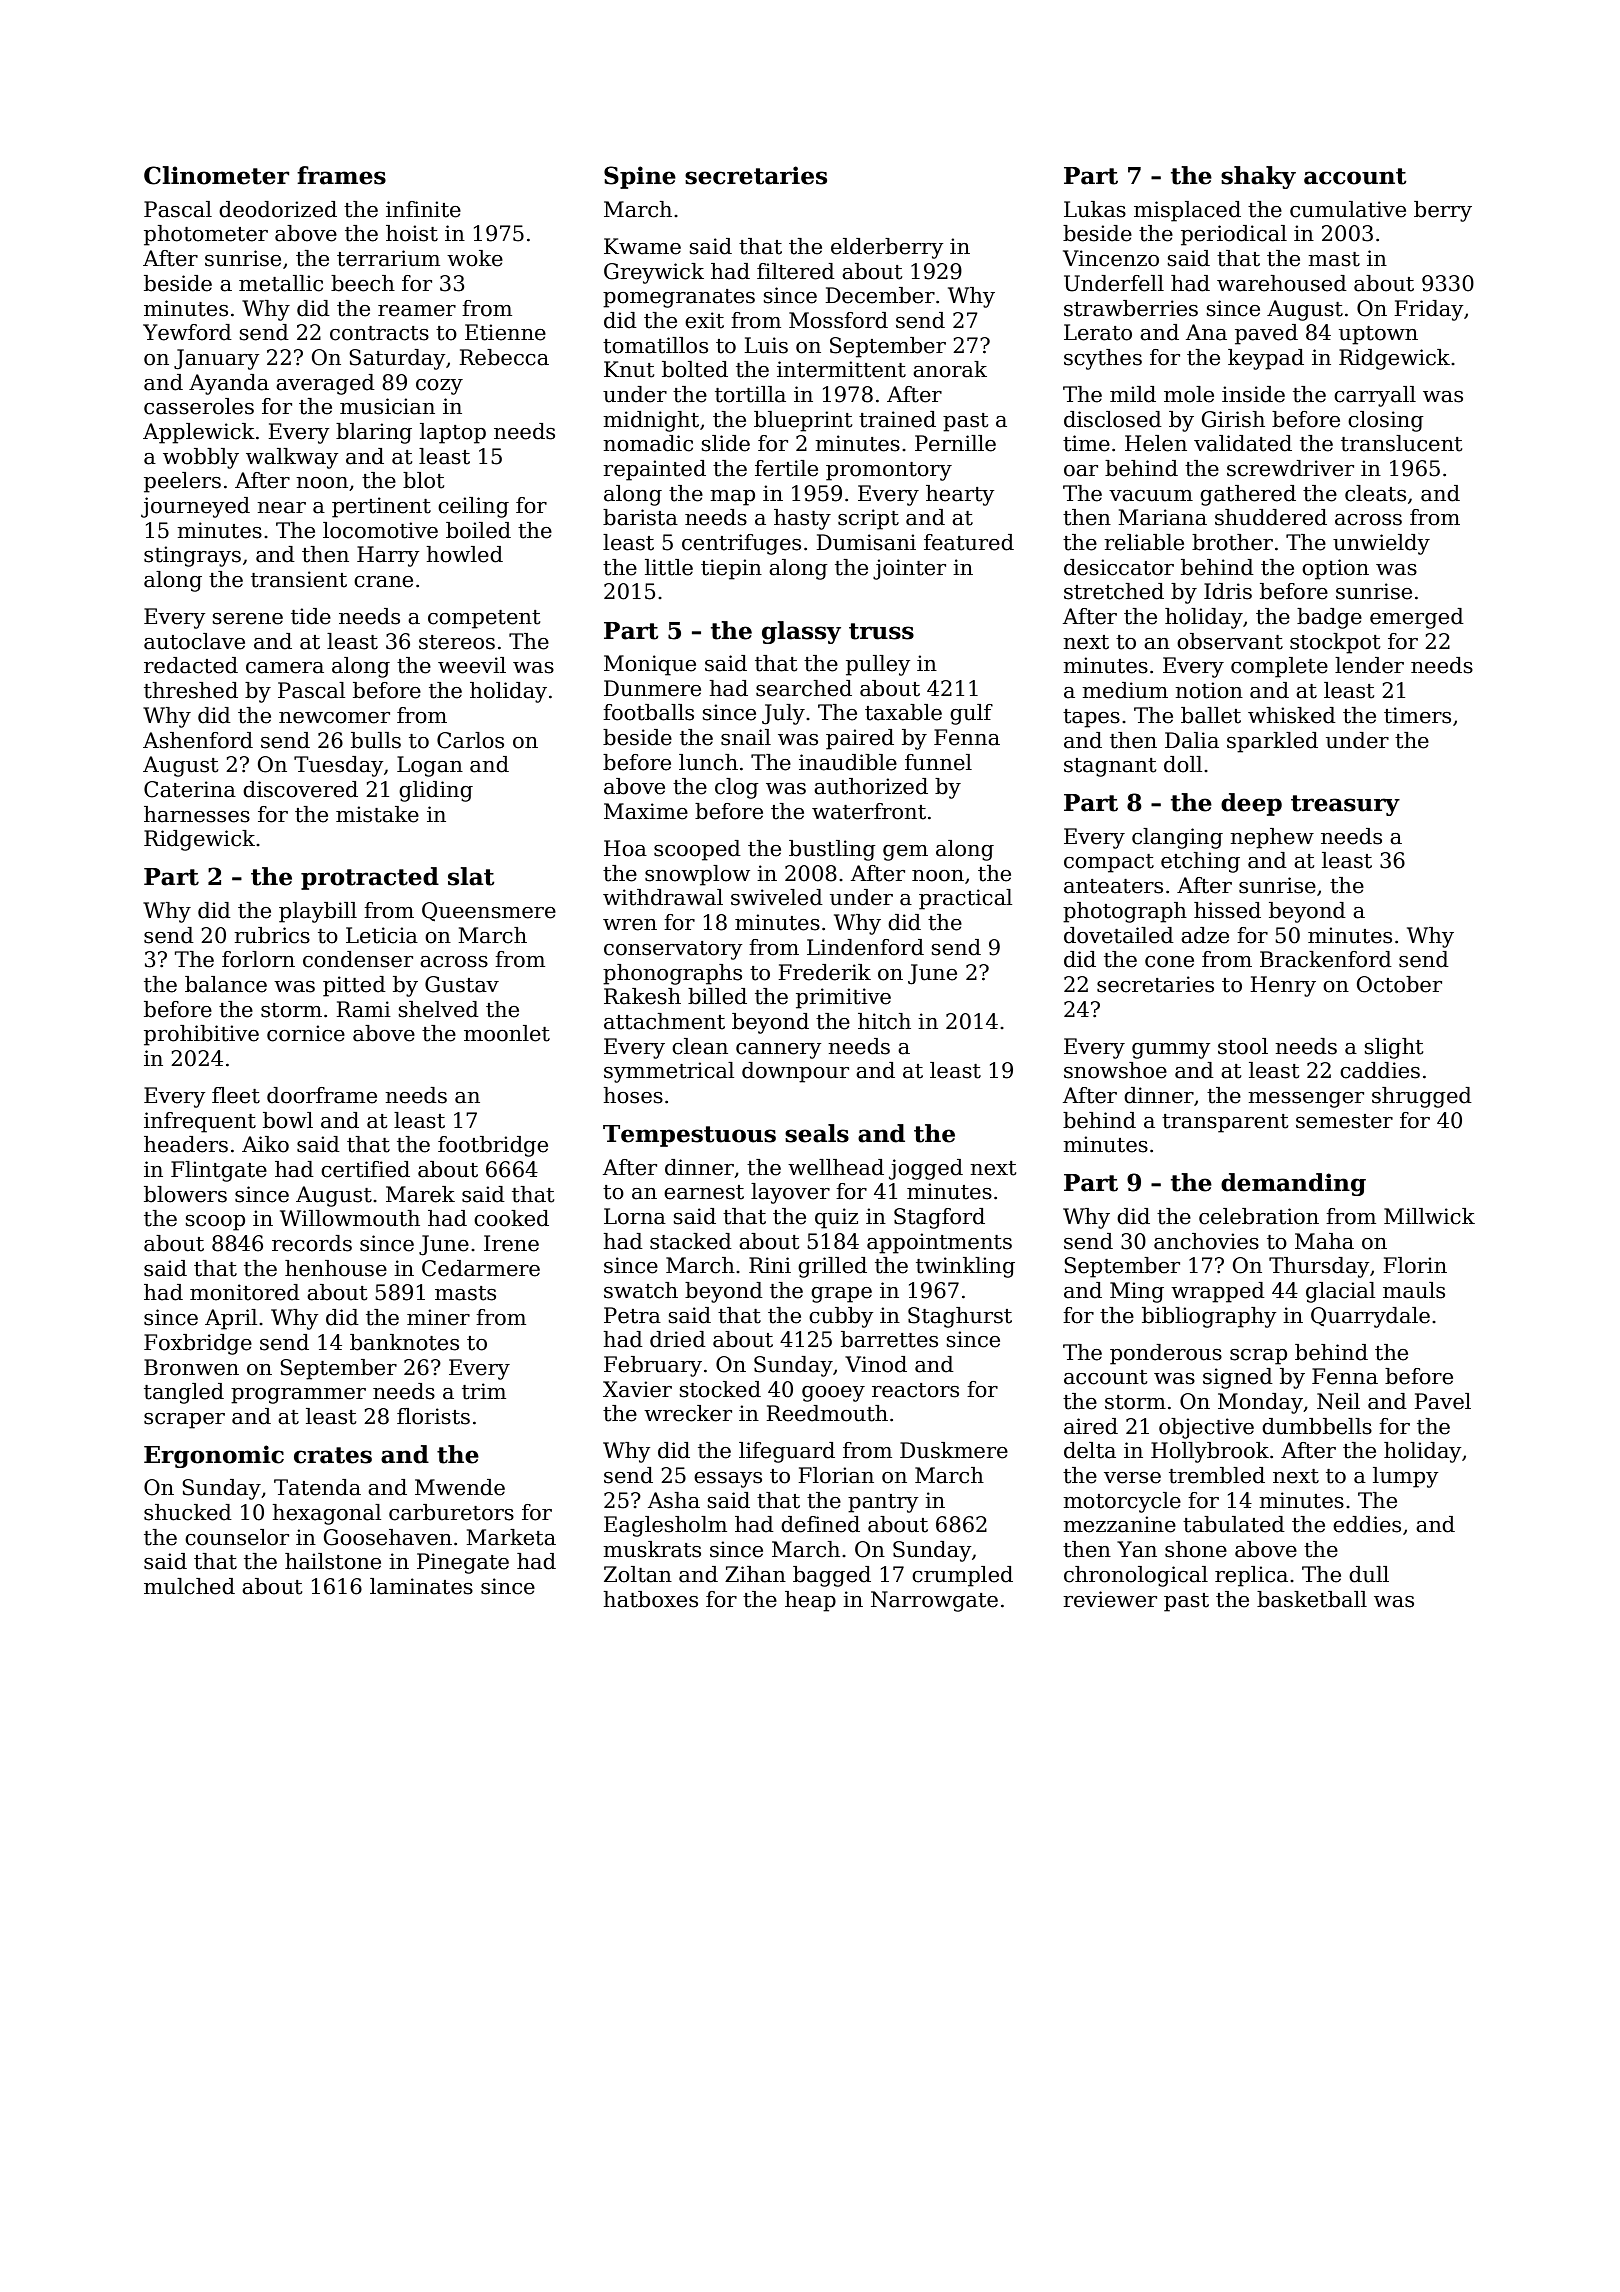 The height and width of the image is (2292, 1620). What do you see at coordinates (433, 1416) in the image?
I see `florists` at bounding box center [433, 1416].
